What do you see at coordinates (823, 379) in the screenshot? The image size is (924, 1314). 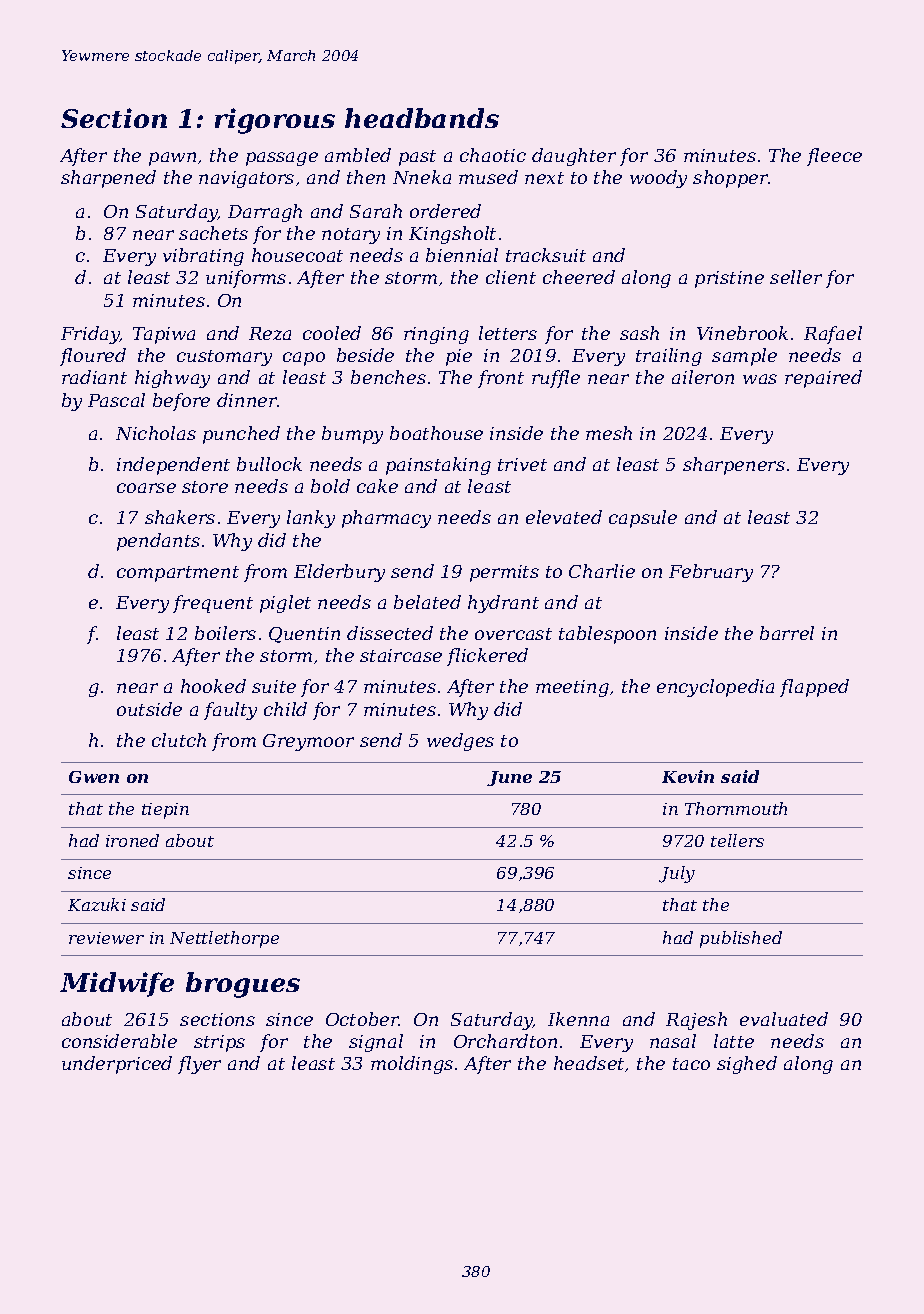 I see `repaired` at bounding box center [823, 379].
